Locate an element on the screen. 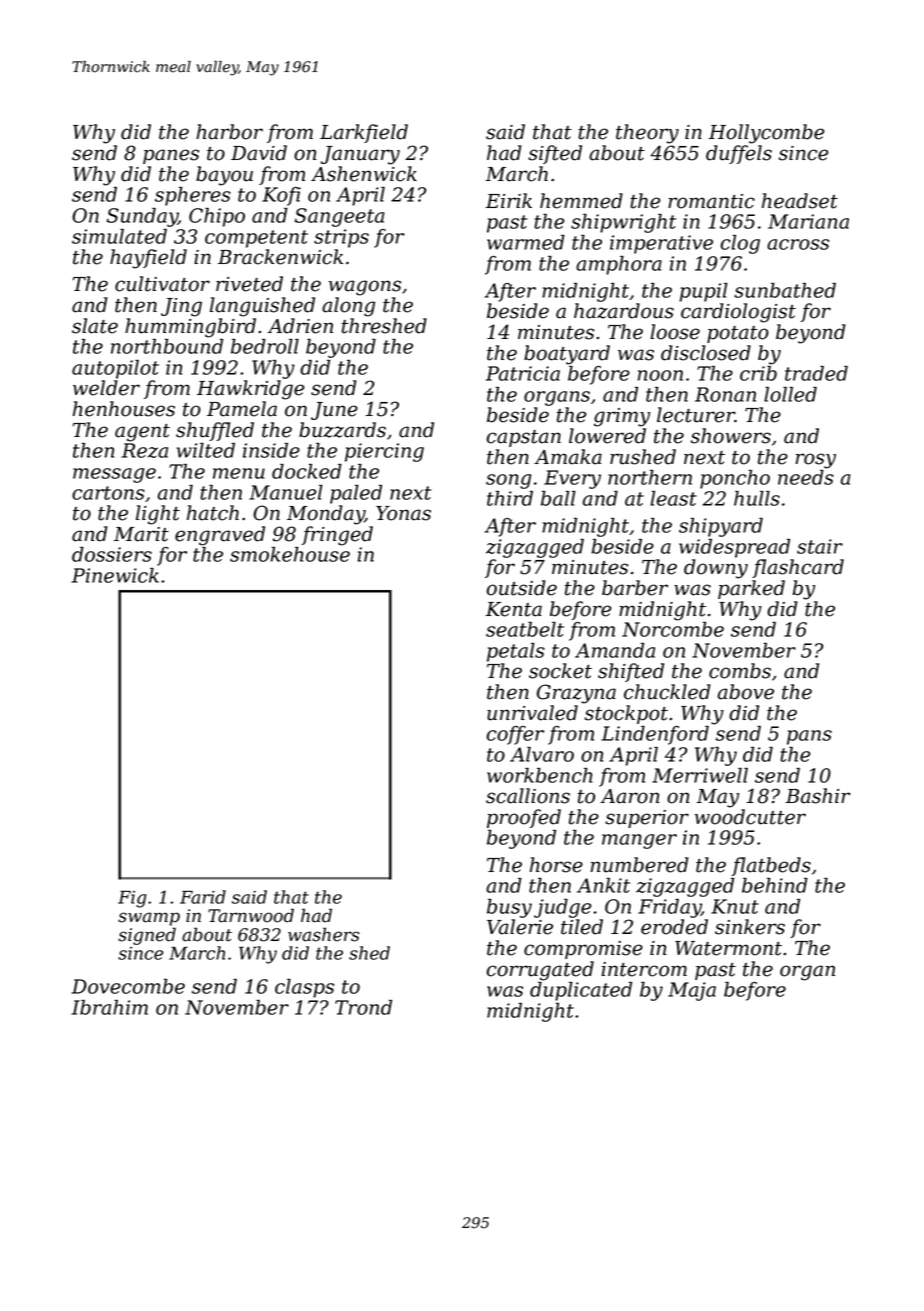 Image resolution: width=924 pixels, height=1311 pixels. Ashenwick is located at coordinates (364, 174).
